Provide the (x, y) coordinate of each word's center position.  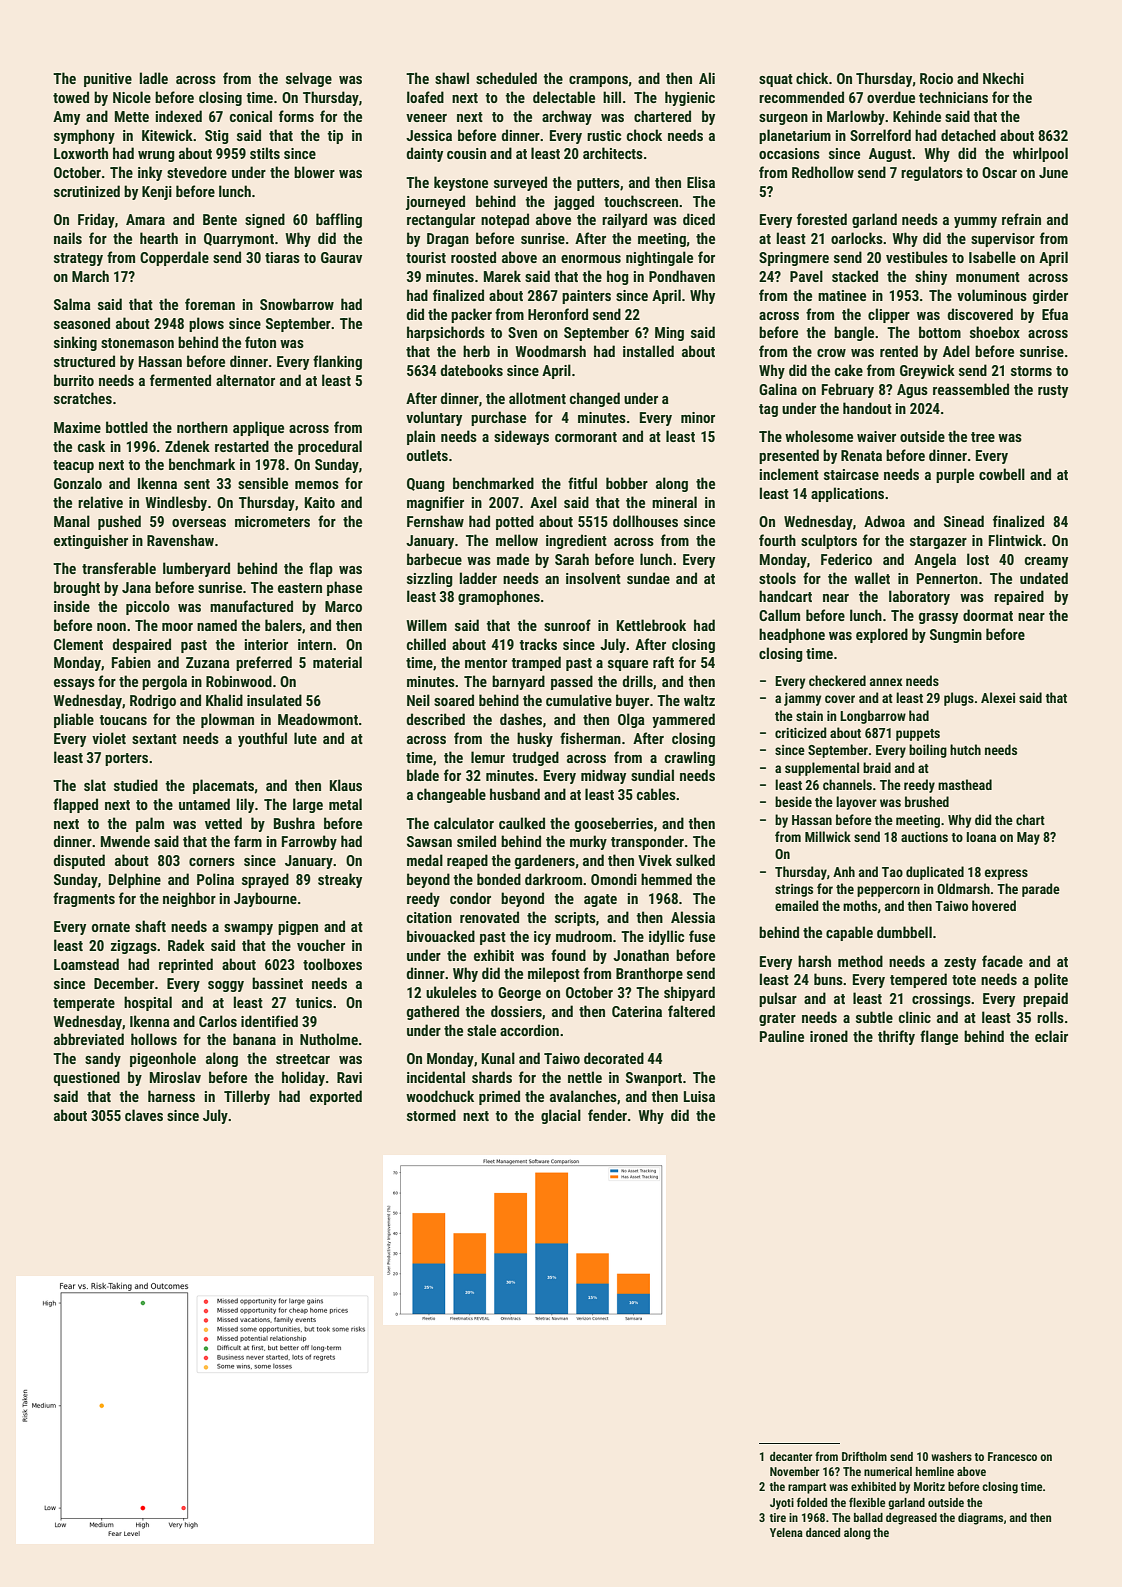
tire (778, 1517)
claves (144, 1115)
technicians (953, 97)
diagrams (980, 1519)
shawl (452, 78)
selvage (309, 79)
